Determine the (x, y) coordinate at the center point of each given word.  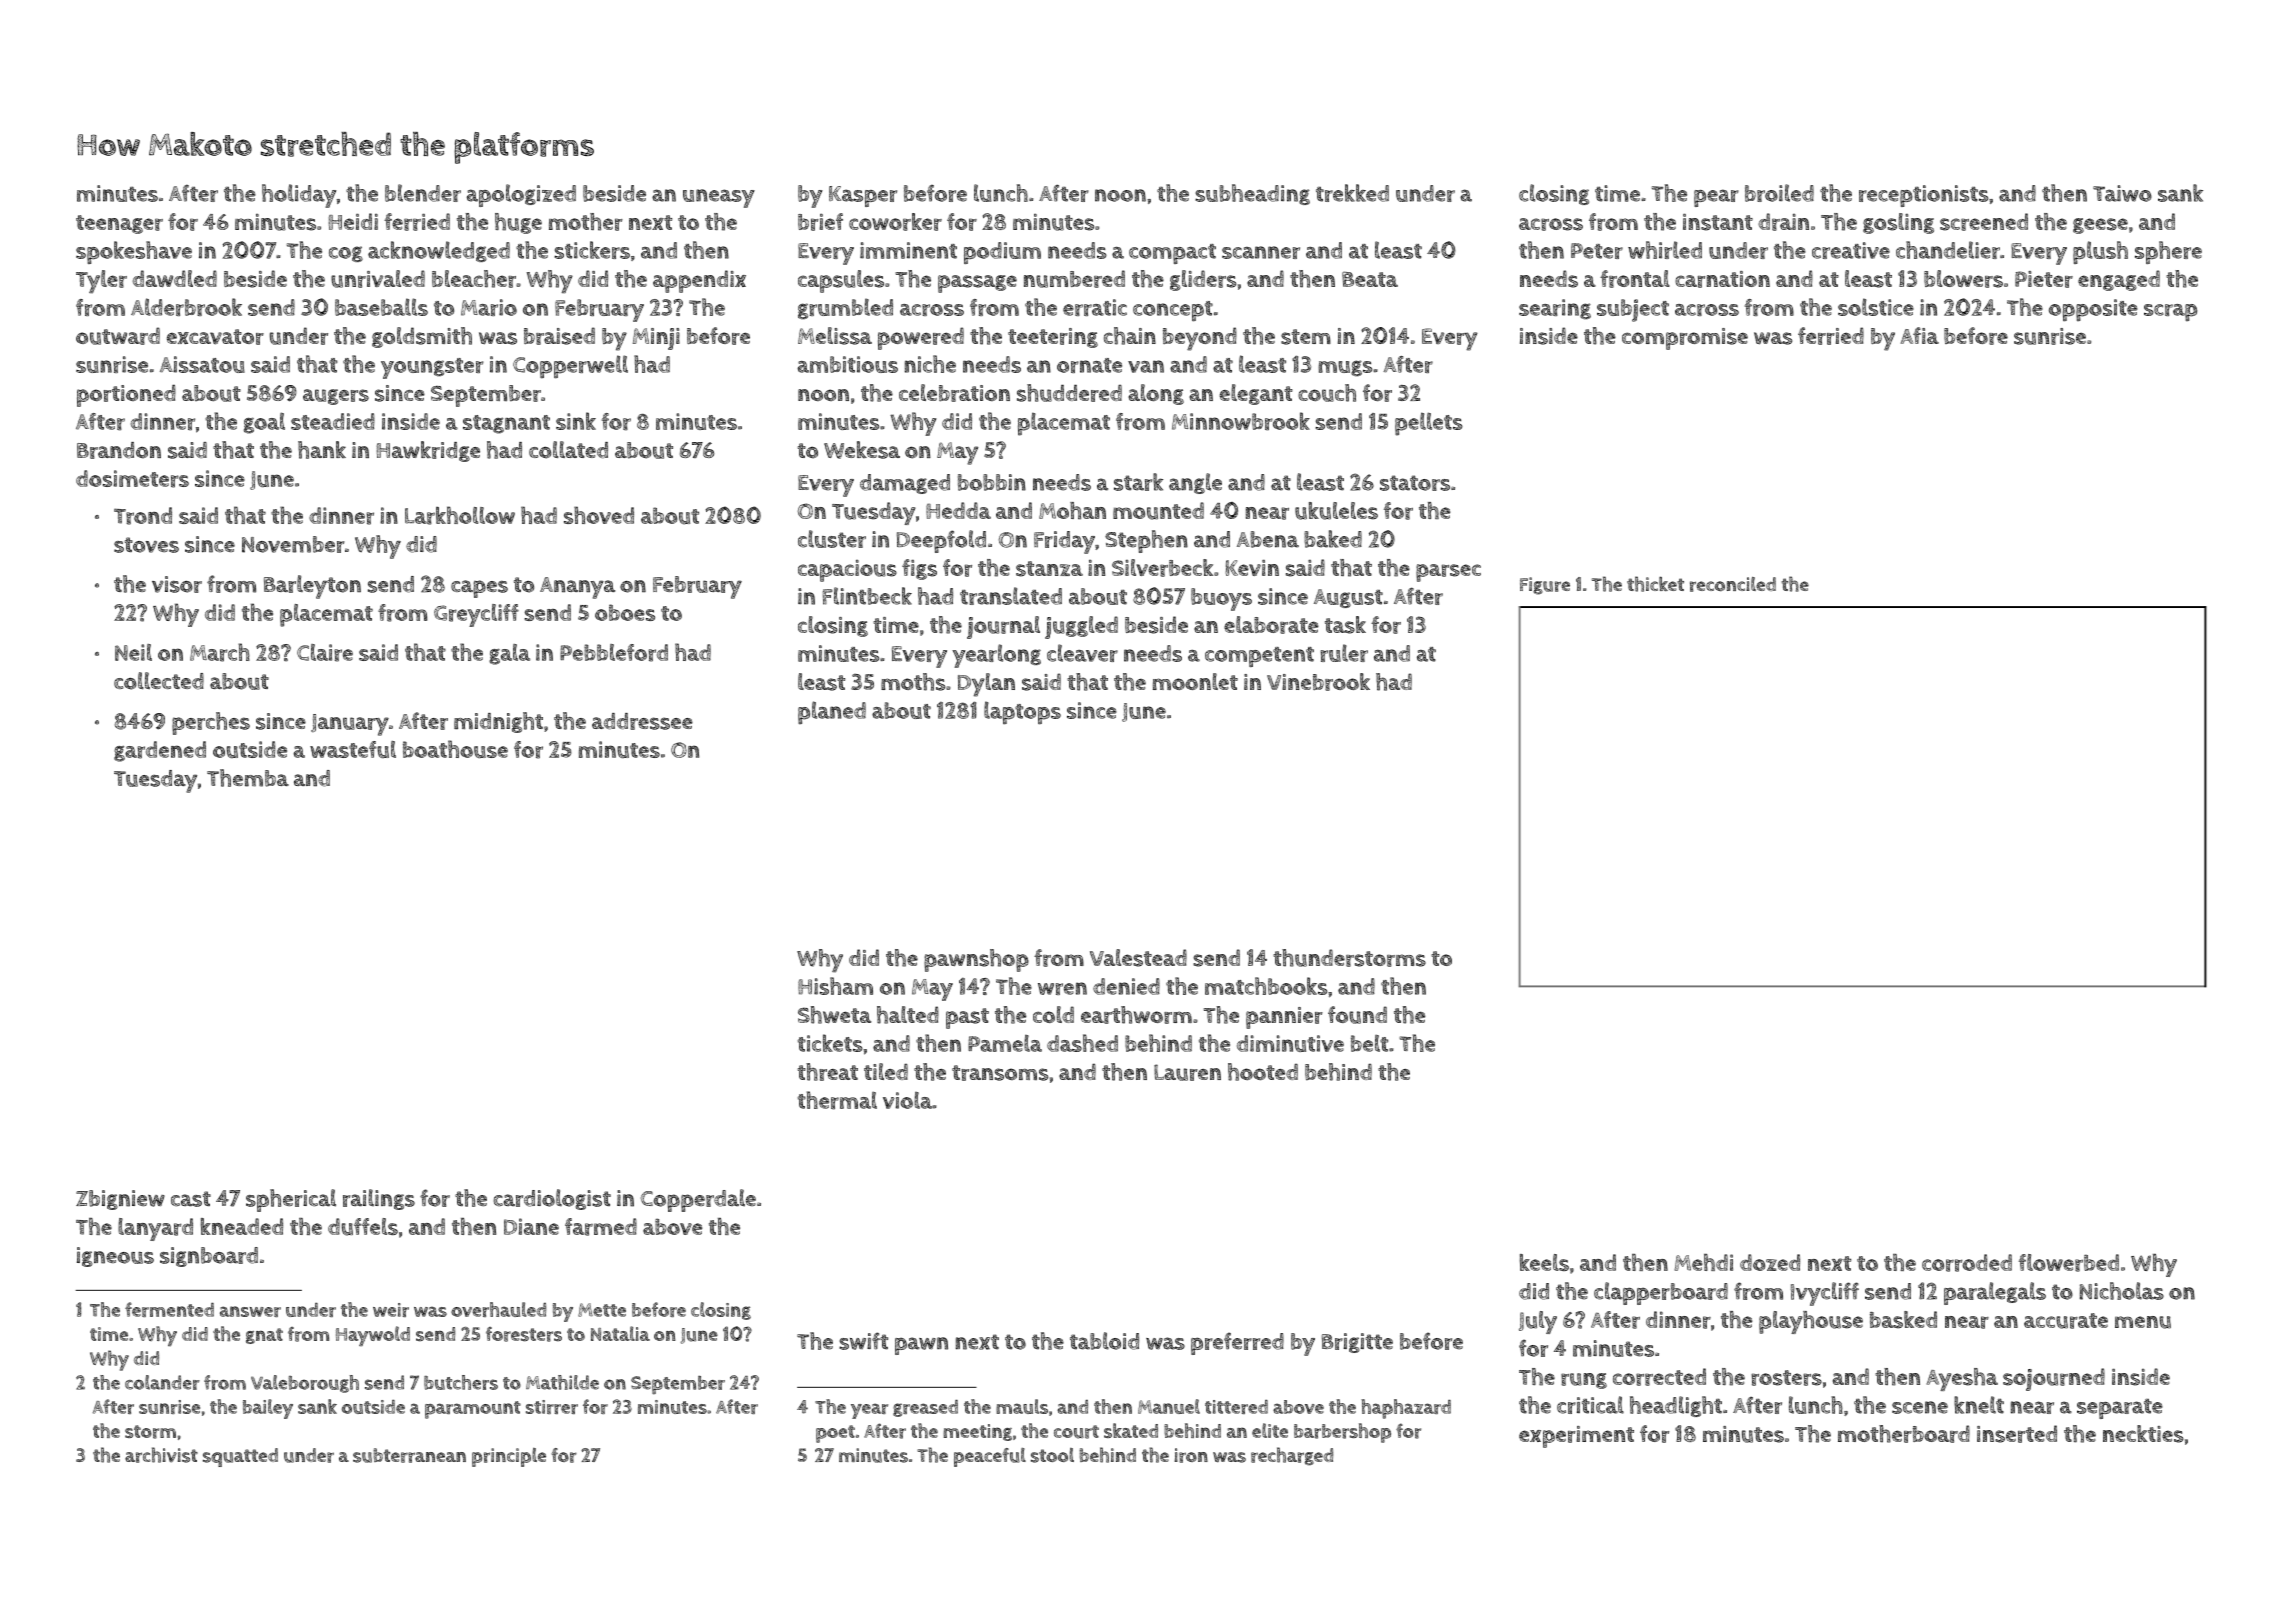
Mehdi (1703, 1262)
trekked (1352, 193)
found (1357, 1015)
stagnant (506, 424)
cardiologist (552, 1199)
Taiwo (2122, 193)
